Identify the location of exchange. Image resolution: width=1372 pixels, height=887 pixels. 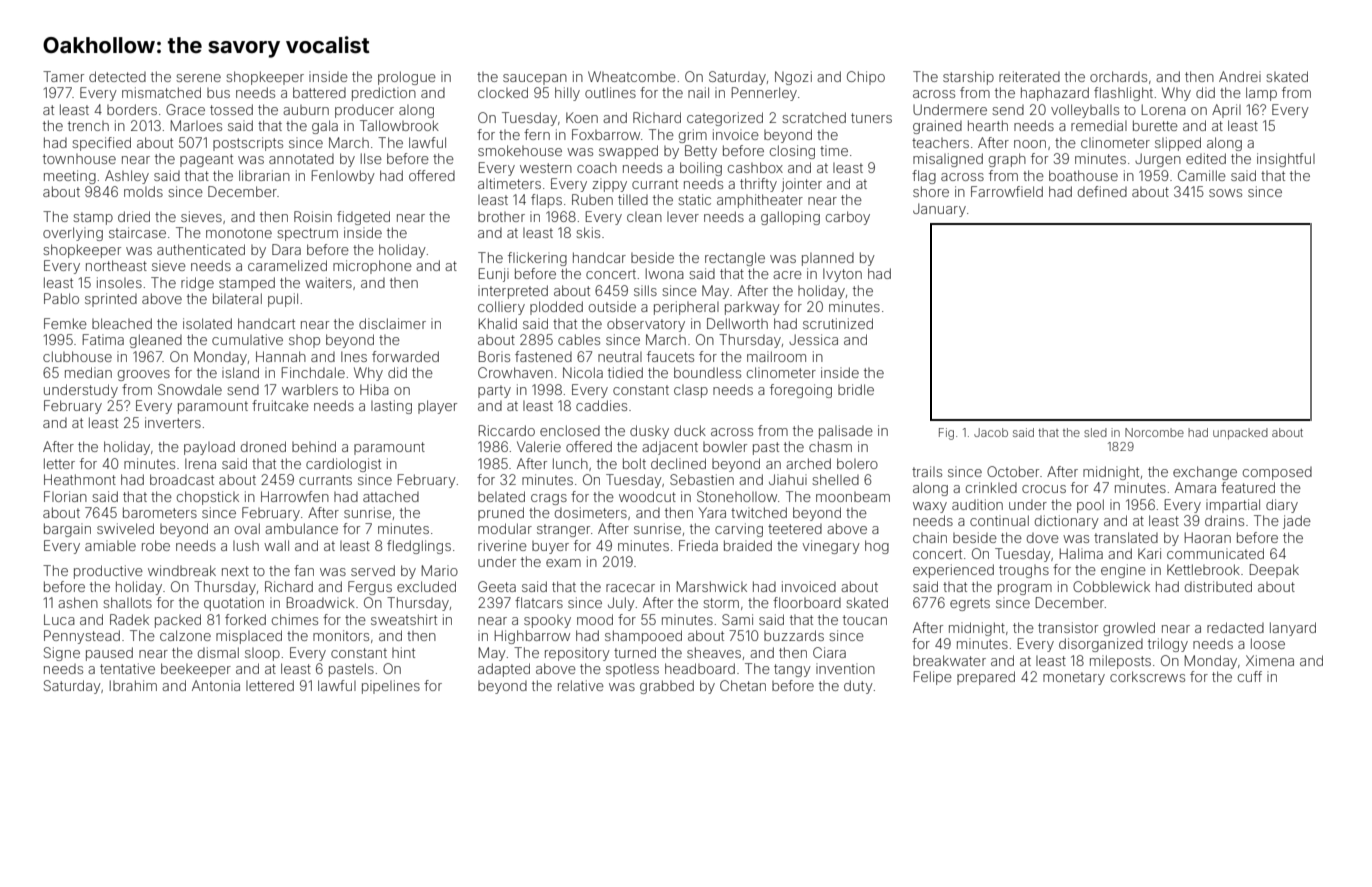
(1205, 473).
